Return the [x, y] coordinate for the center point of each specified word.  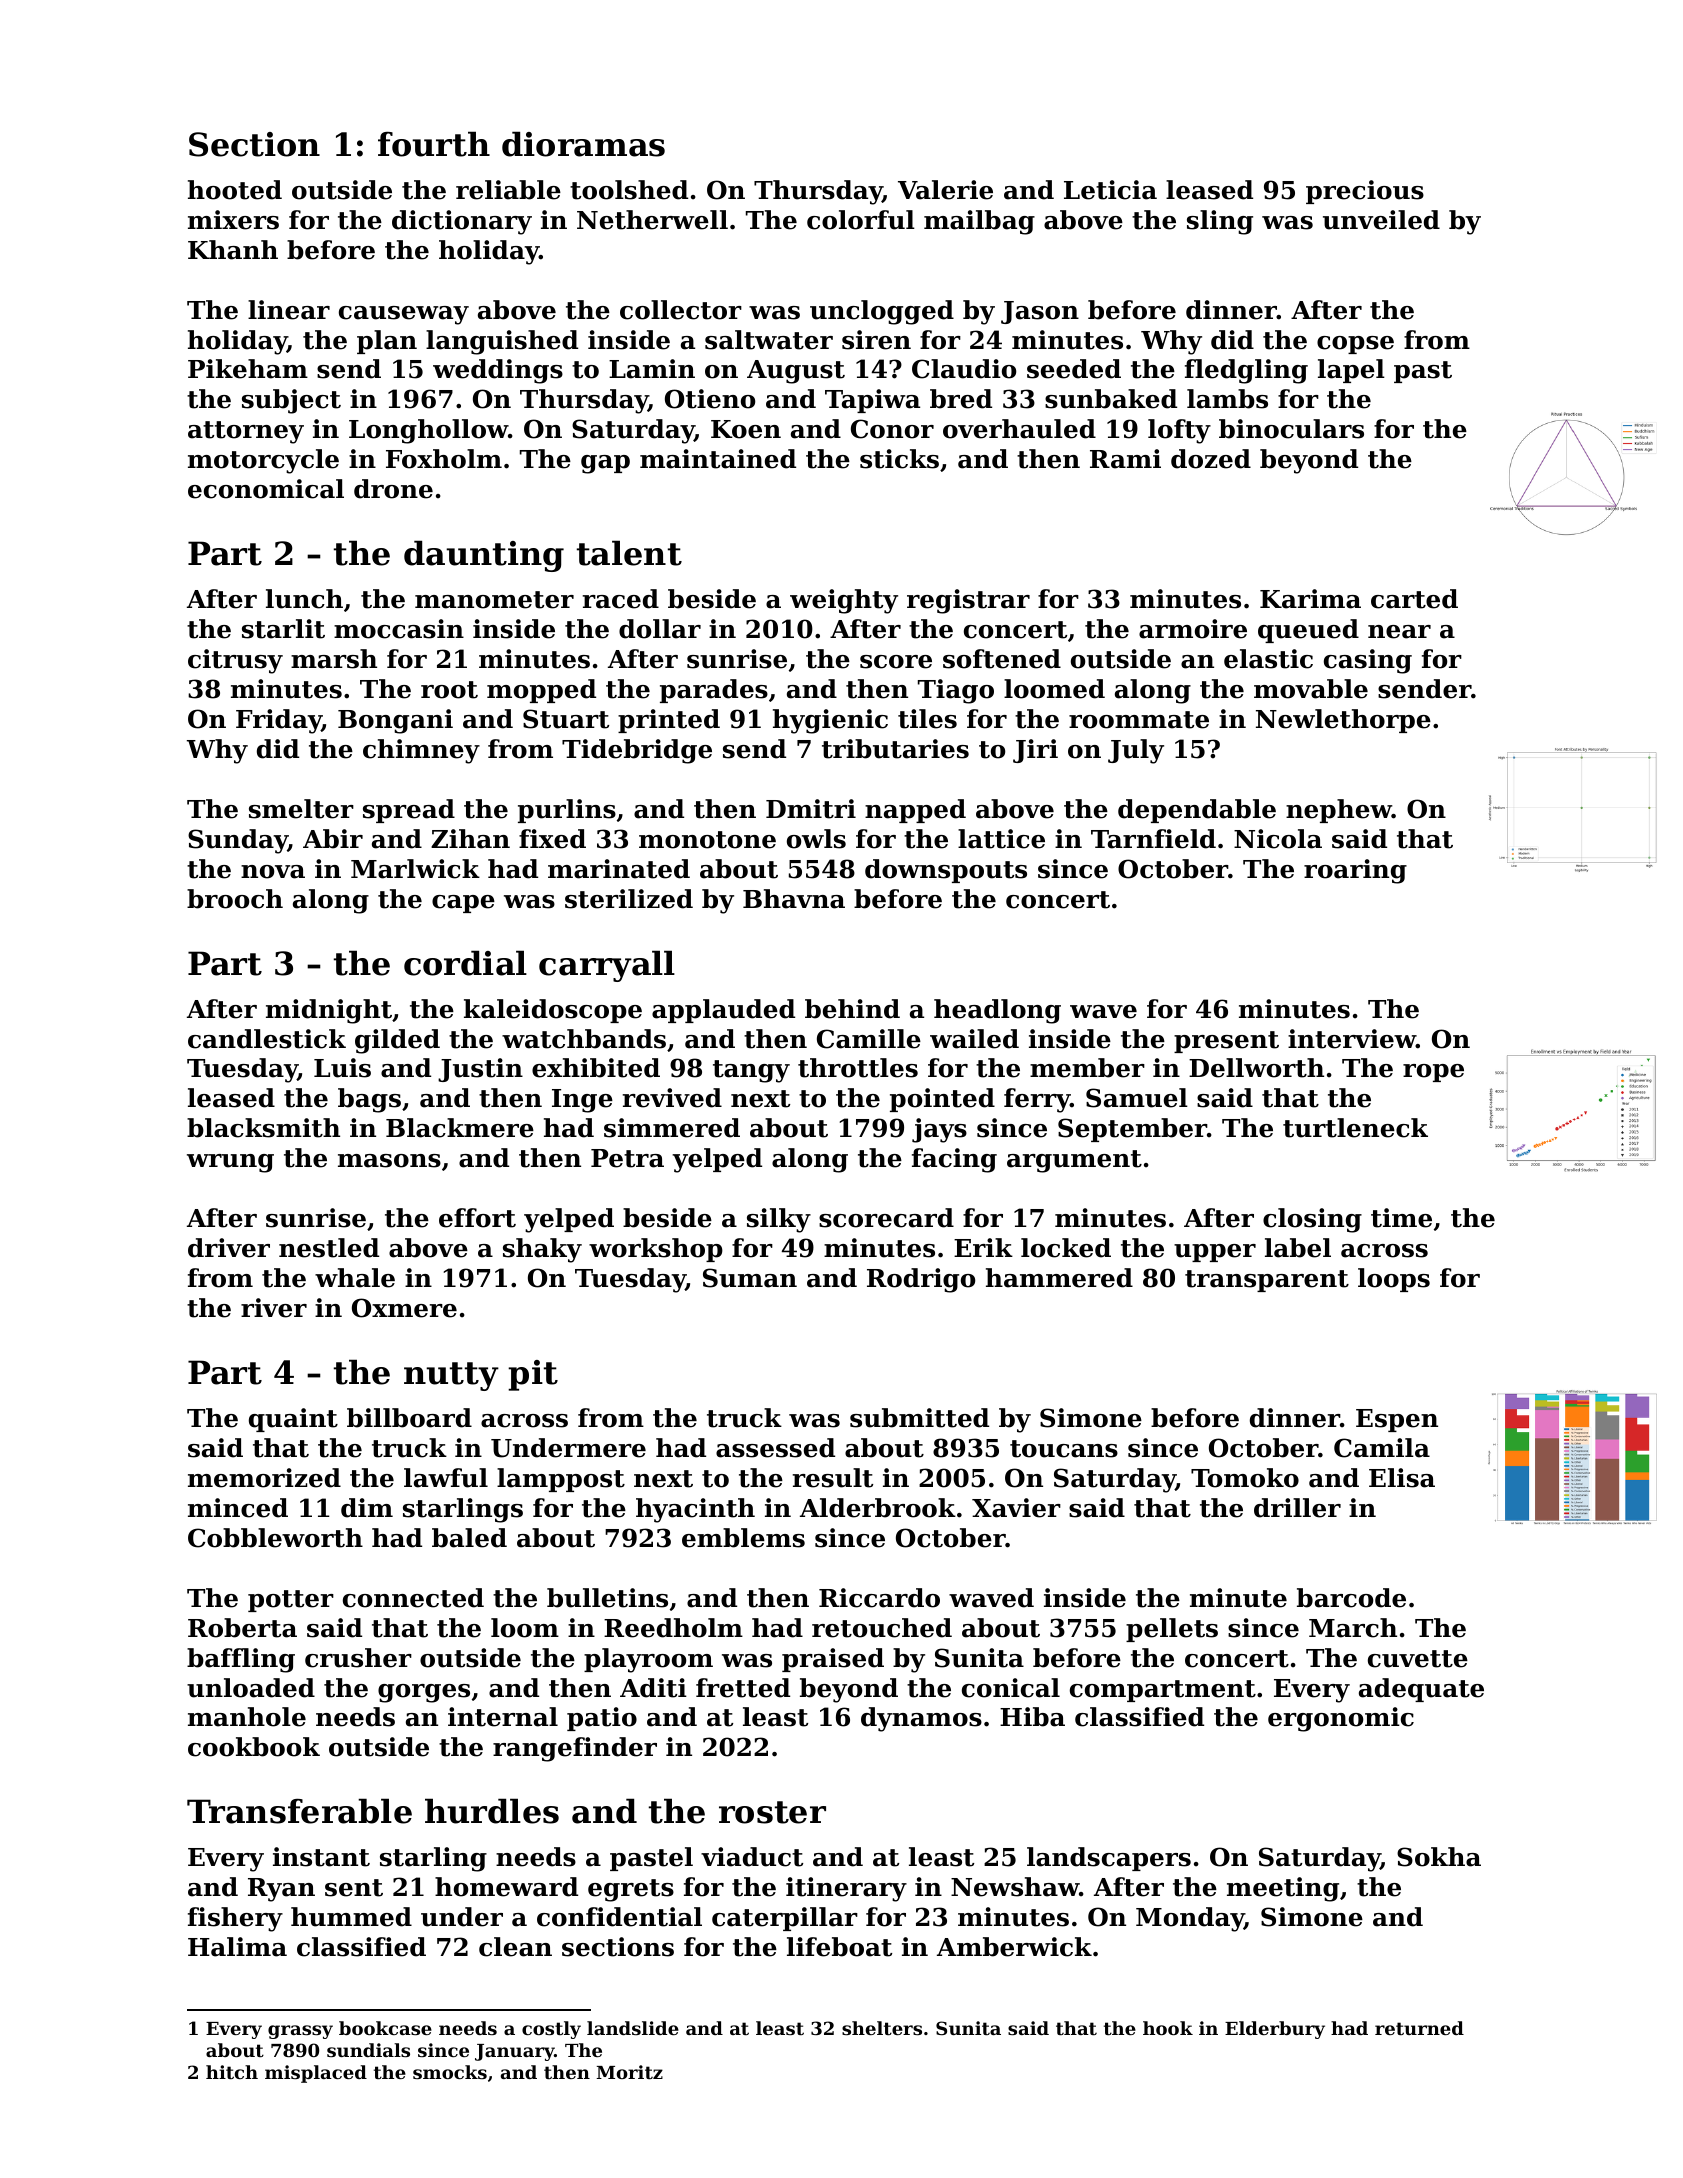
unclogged [882, 312]
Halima [237, 1947]
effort [477, 1218]
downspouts [946, 871]
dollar [660, 629]
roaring [1355, 871]
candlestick [267, 1039]
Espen [1397, 1420]
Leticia [1110, 190]
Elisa [1402, 1478]
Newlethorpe [1343, 721]
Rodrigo [921, 1280]
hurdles [492, 1811]
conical [1011, 1688]
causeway [404, 315]
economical [266, 489]
